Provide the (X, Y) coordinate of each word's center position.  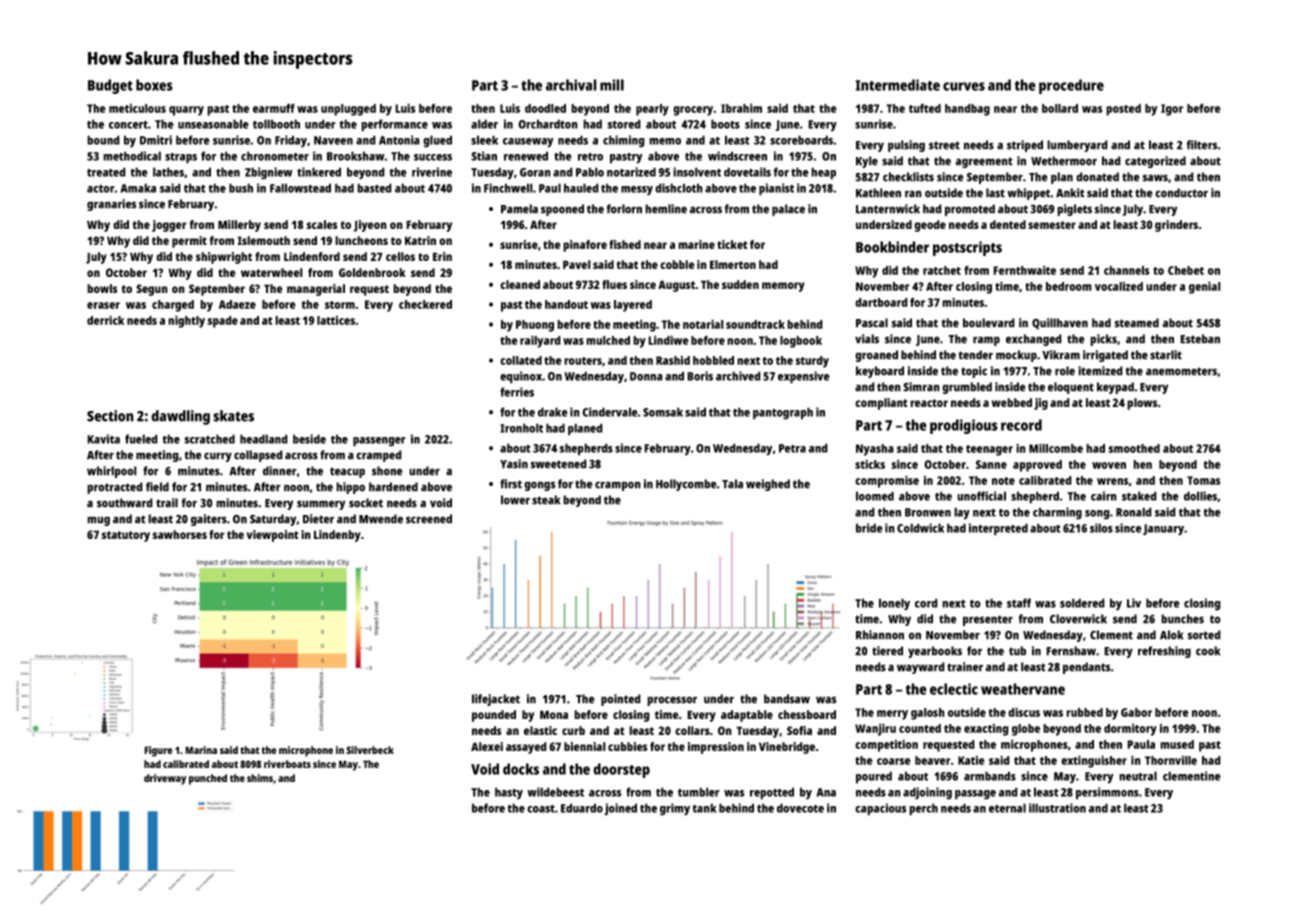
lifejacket (496, 700)
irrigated (1105, 356)
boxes (154, 85)
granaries (112, 205)
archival (571, 85)
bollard (1060, 108)
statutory (125, 536)
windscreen (737, 156)
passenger (379, 442)
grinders (1176, 226)
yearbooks (935, 652)
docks (521, 769)
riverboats (287, 764)
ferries (517, 392)
